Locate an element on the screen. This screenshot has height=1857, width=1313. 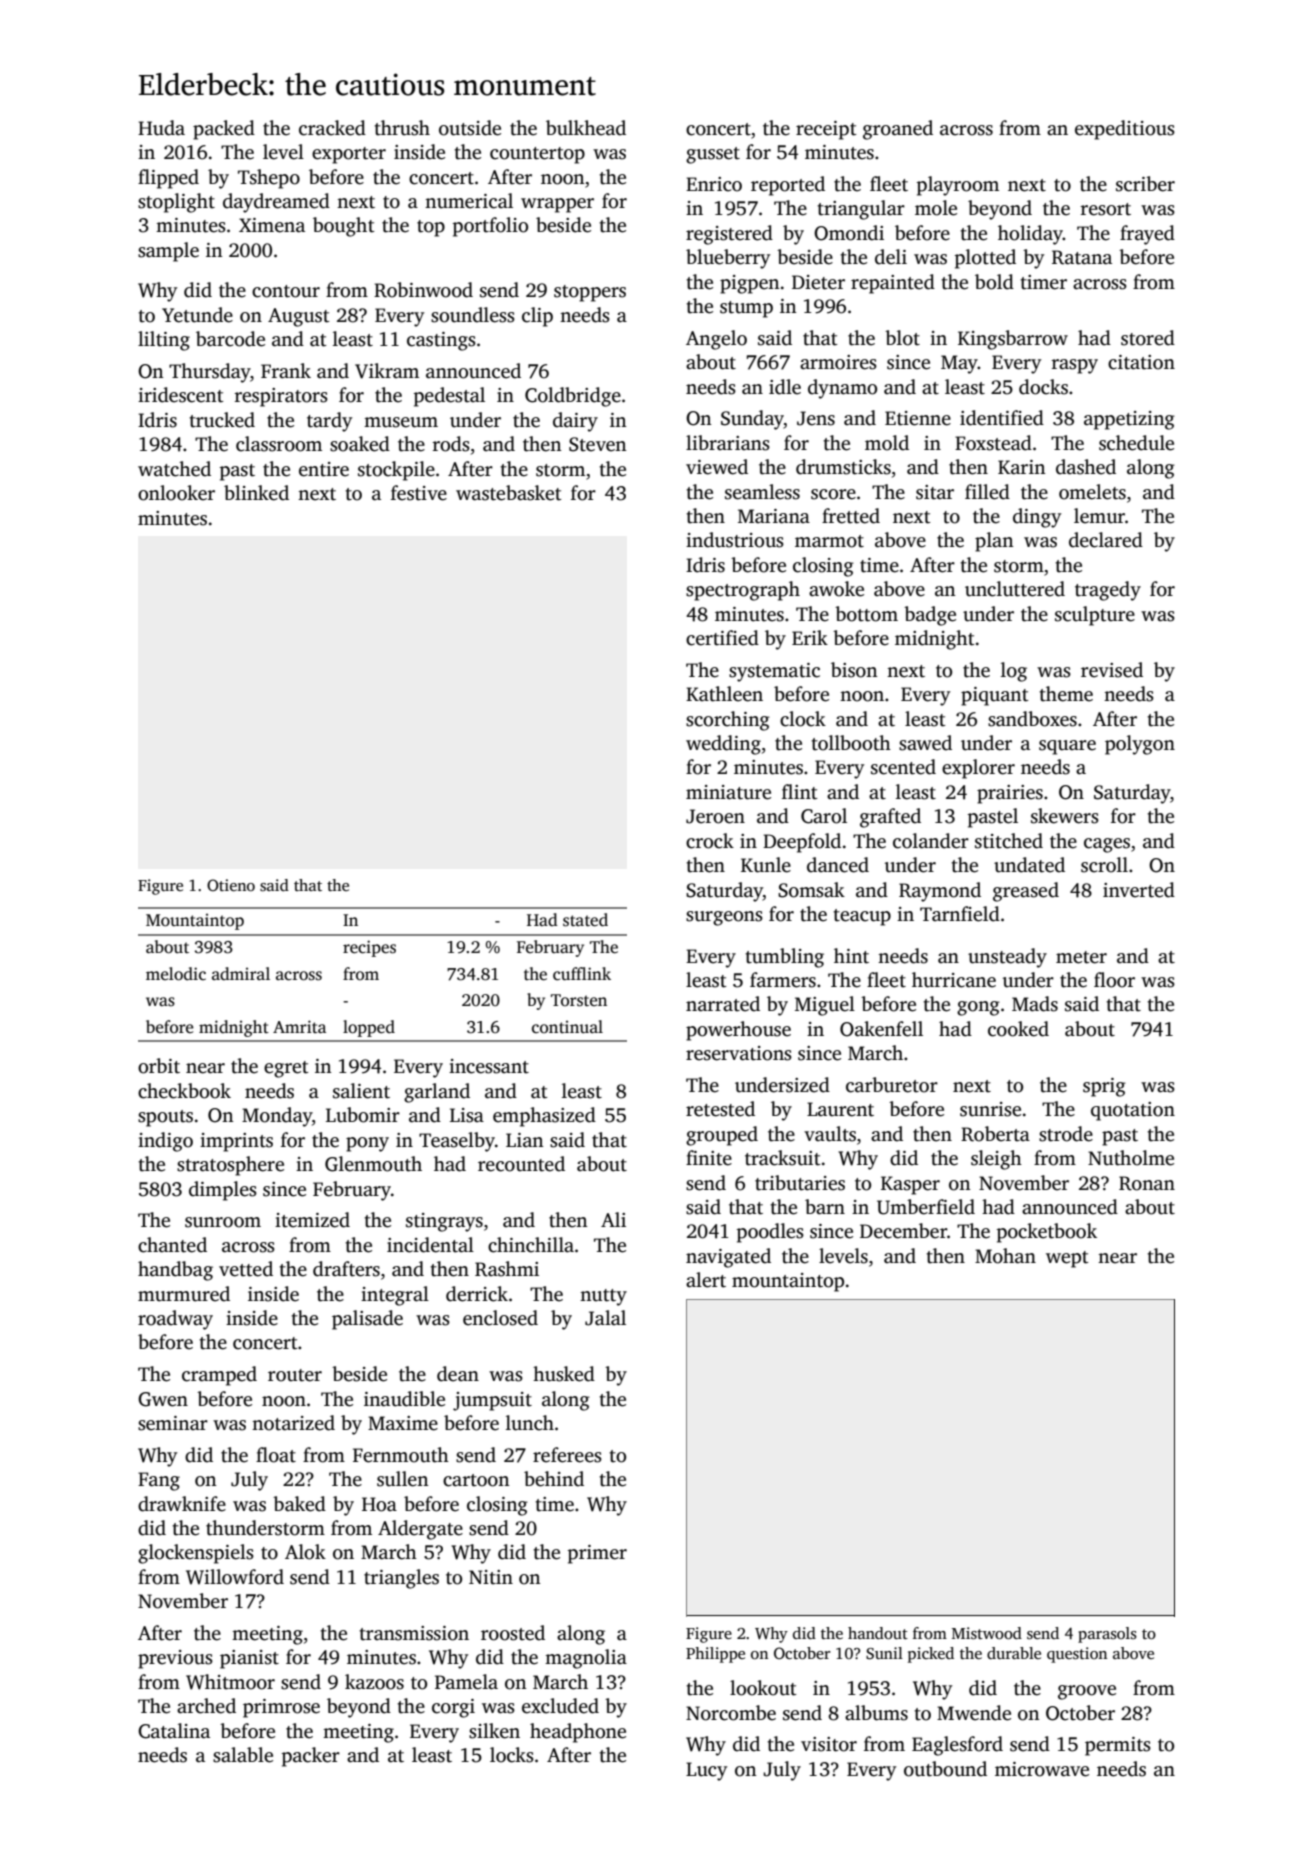
navigated is located at coordinates (728, 1258).
